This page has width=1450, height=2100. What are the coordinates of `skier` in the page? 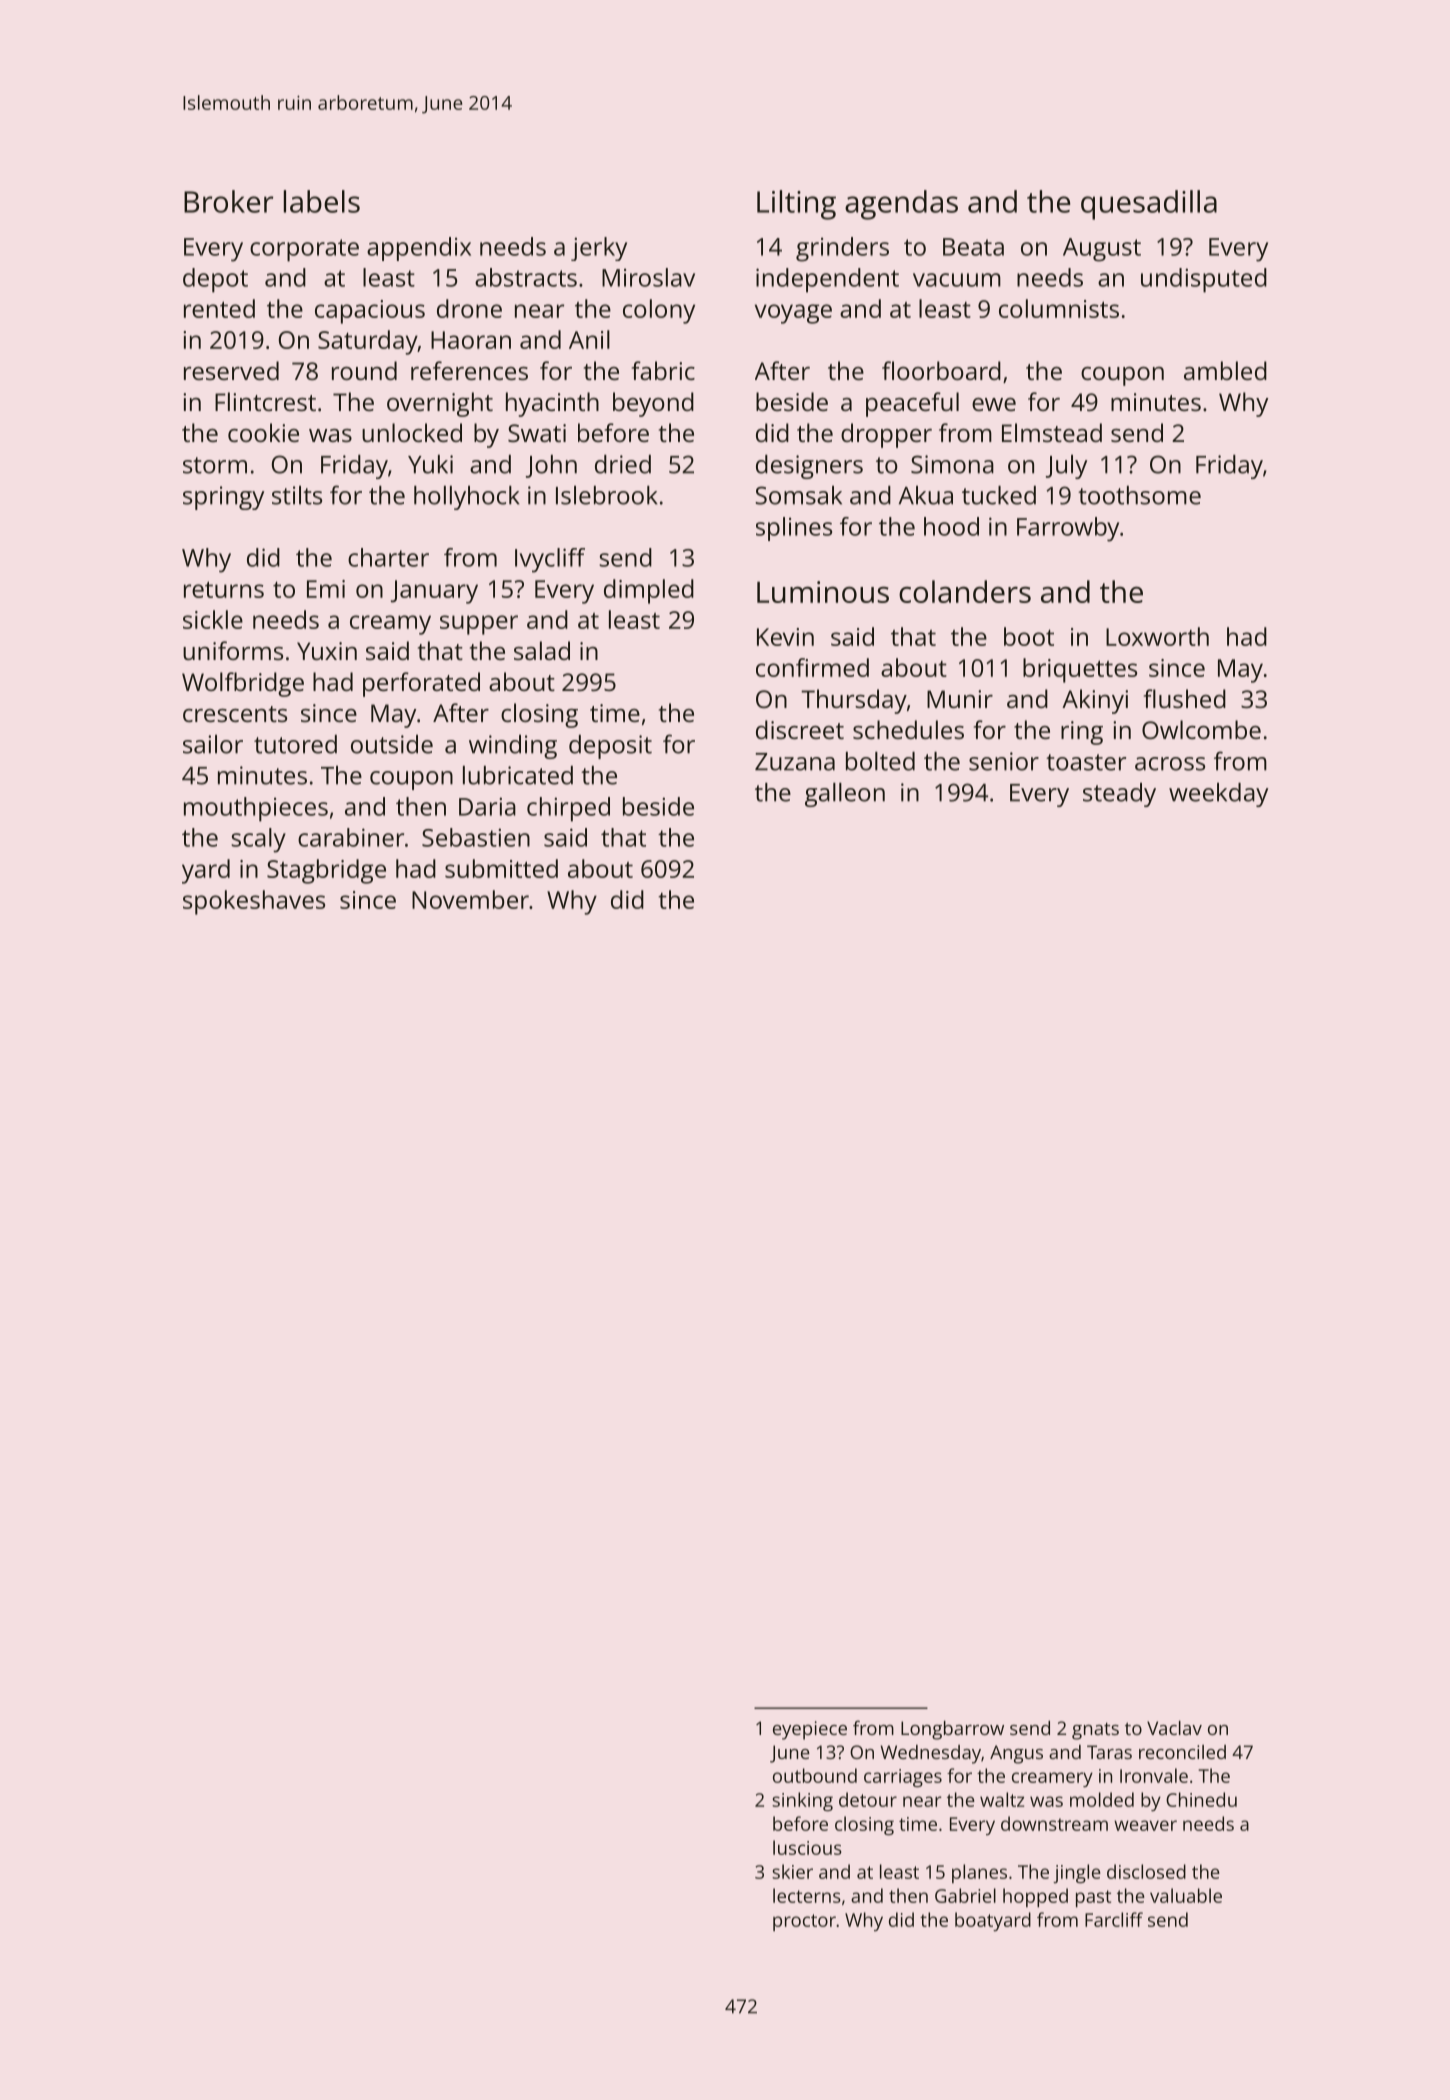 It's located at (792, 1871).
